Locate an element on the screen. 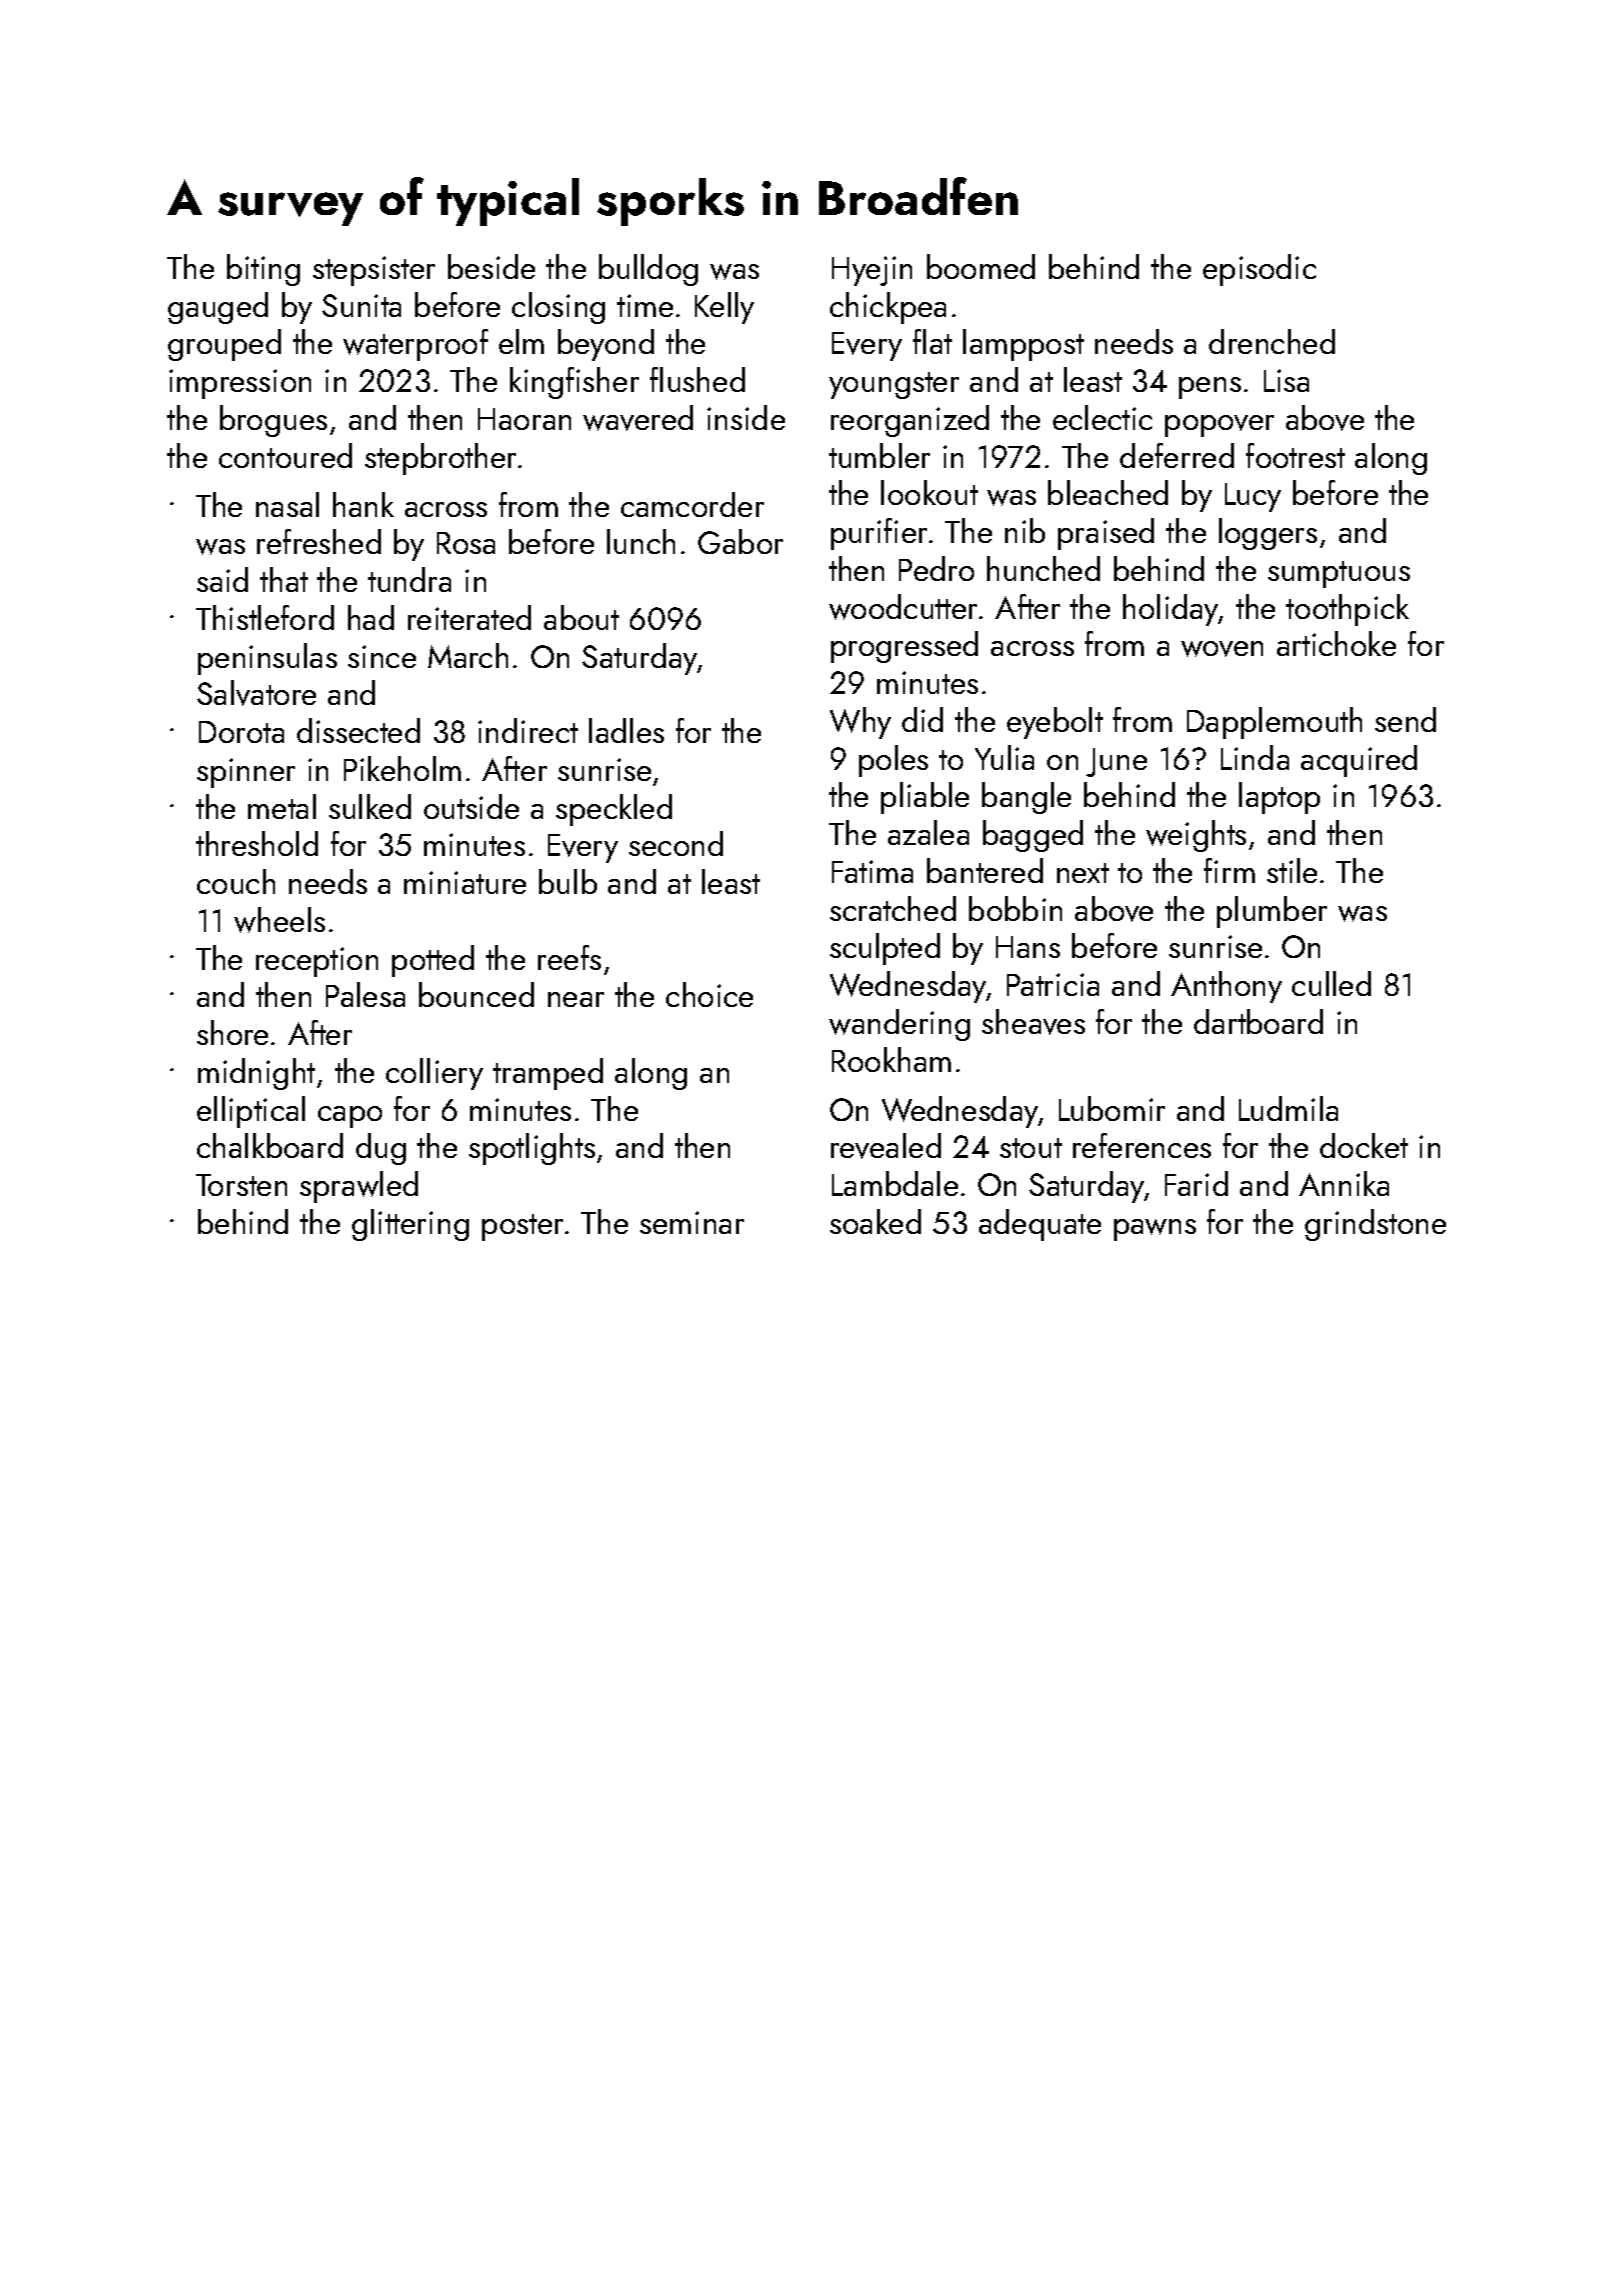  bantered is located at coordinates (985, 870).
